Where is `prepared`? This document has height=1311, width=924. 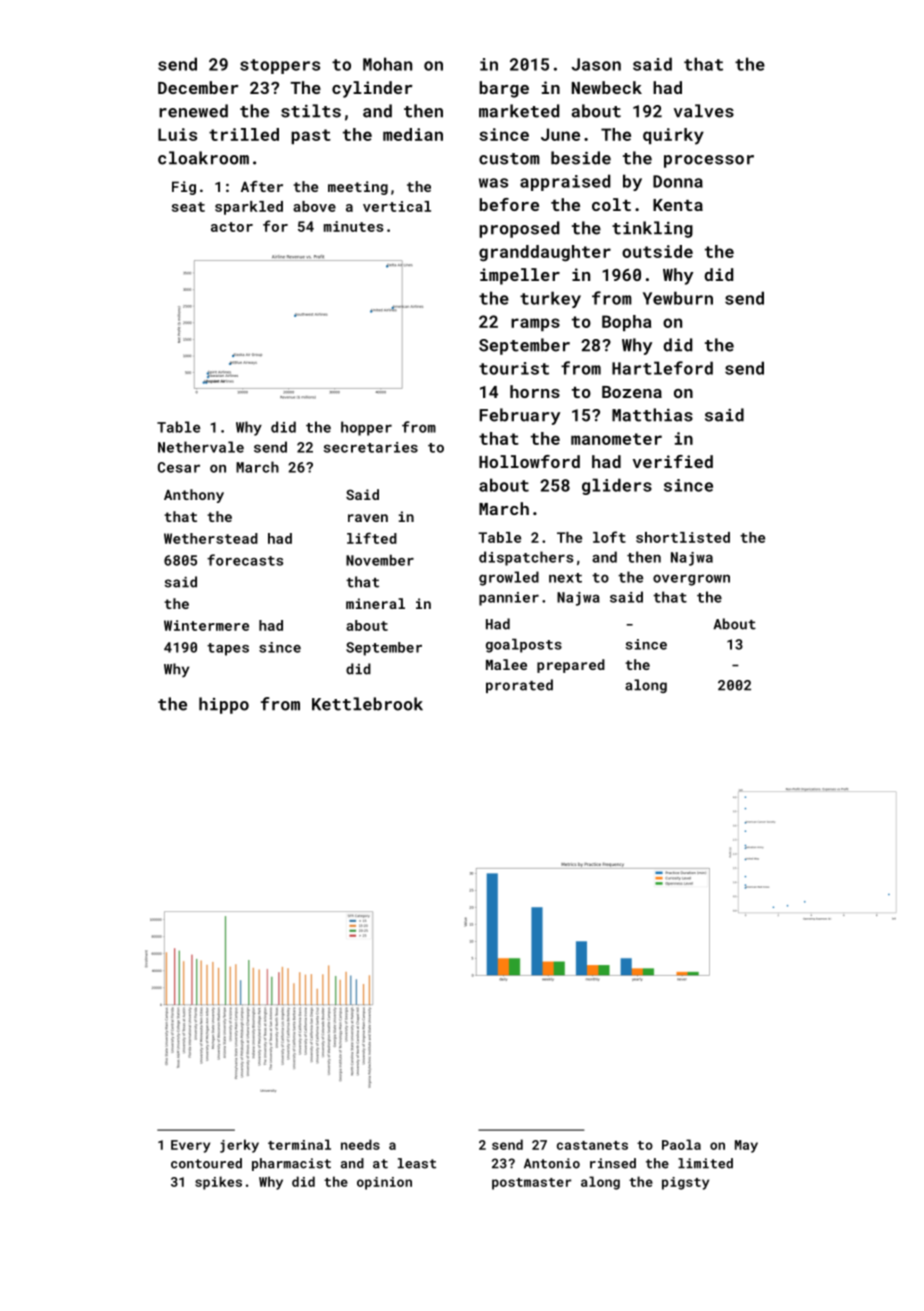 prepared is located at coordinates (571, 666).
